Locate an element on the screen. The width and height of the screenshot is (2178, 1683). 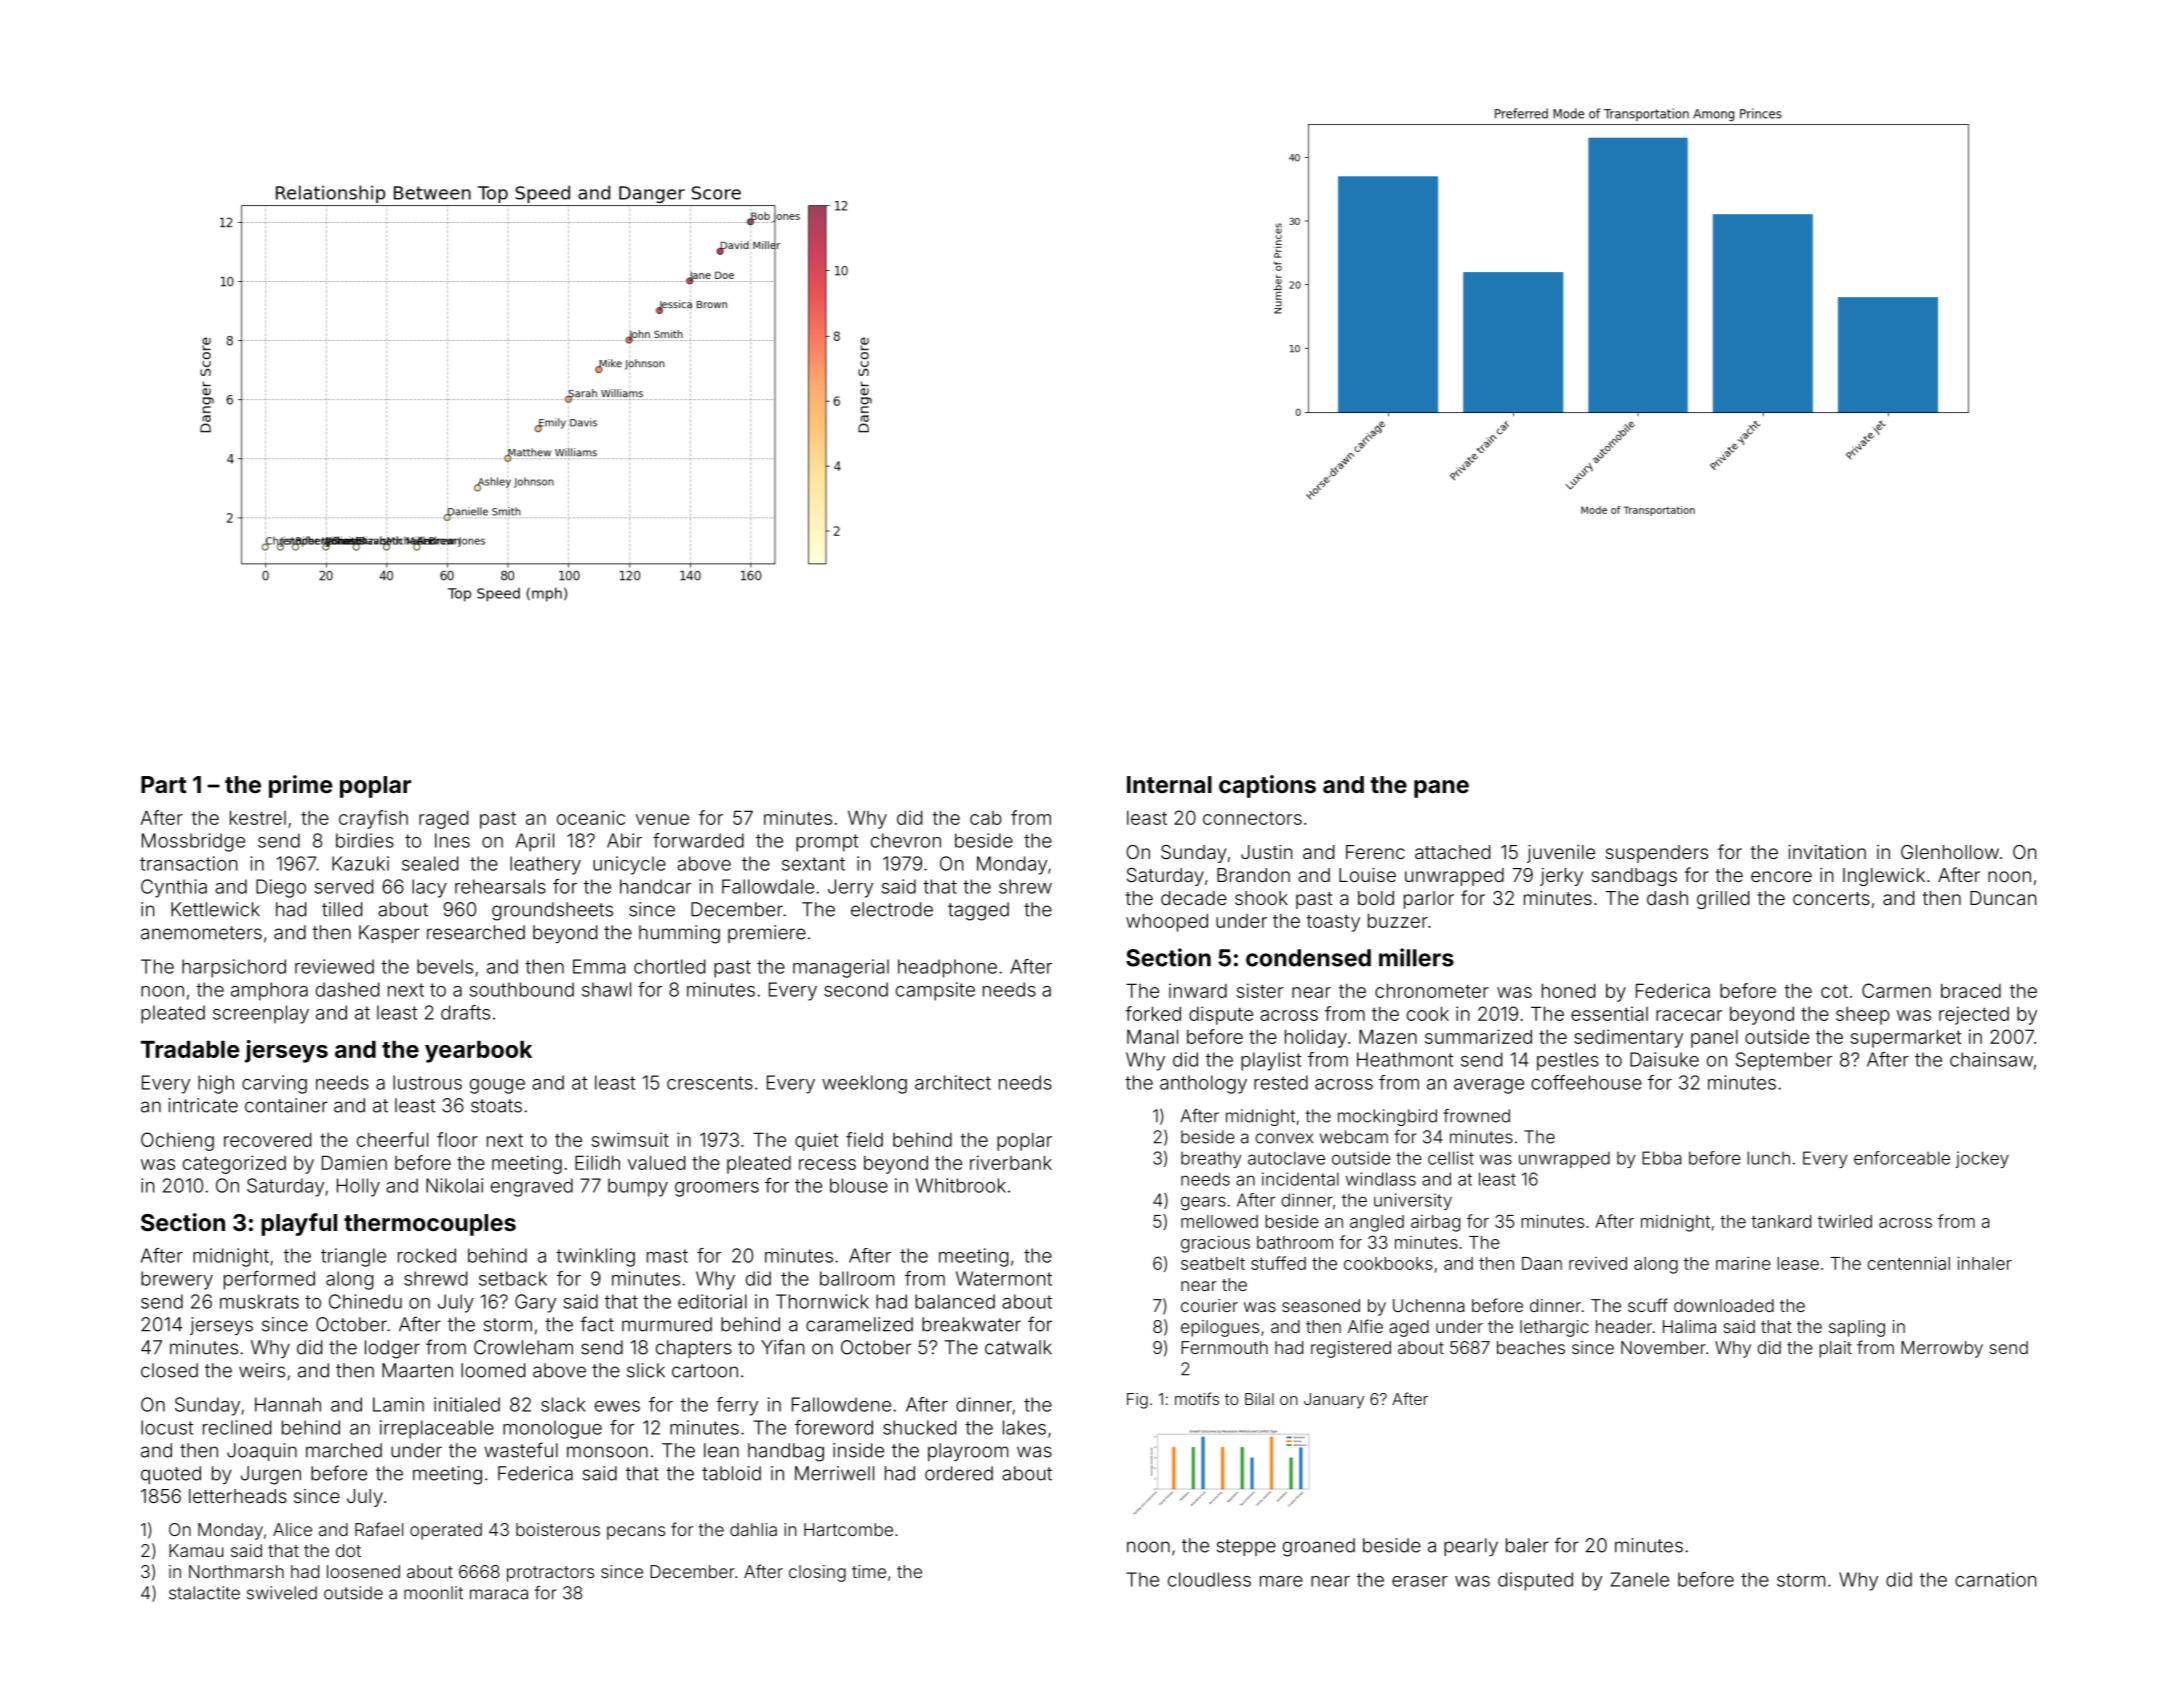
letterheads is located at coordinates (238, 1496).
